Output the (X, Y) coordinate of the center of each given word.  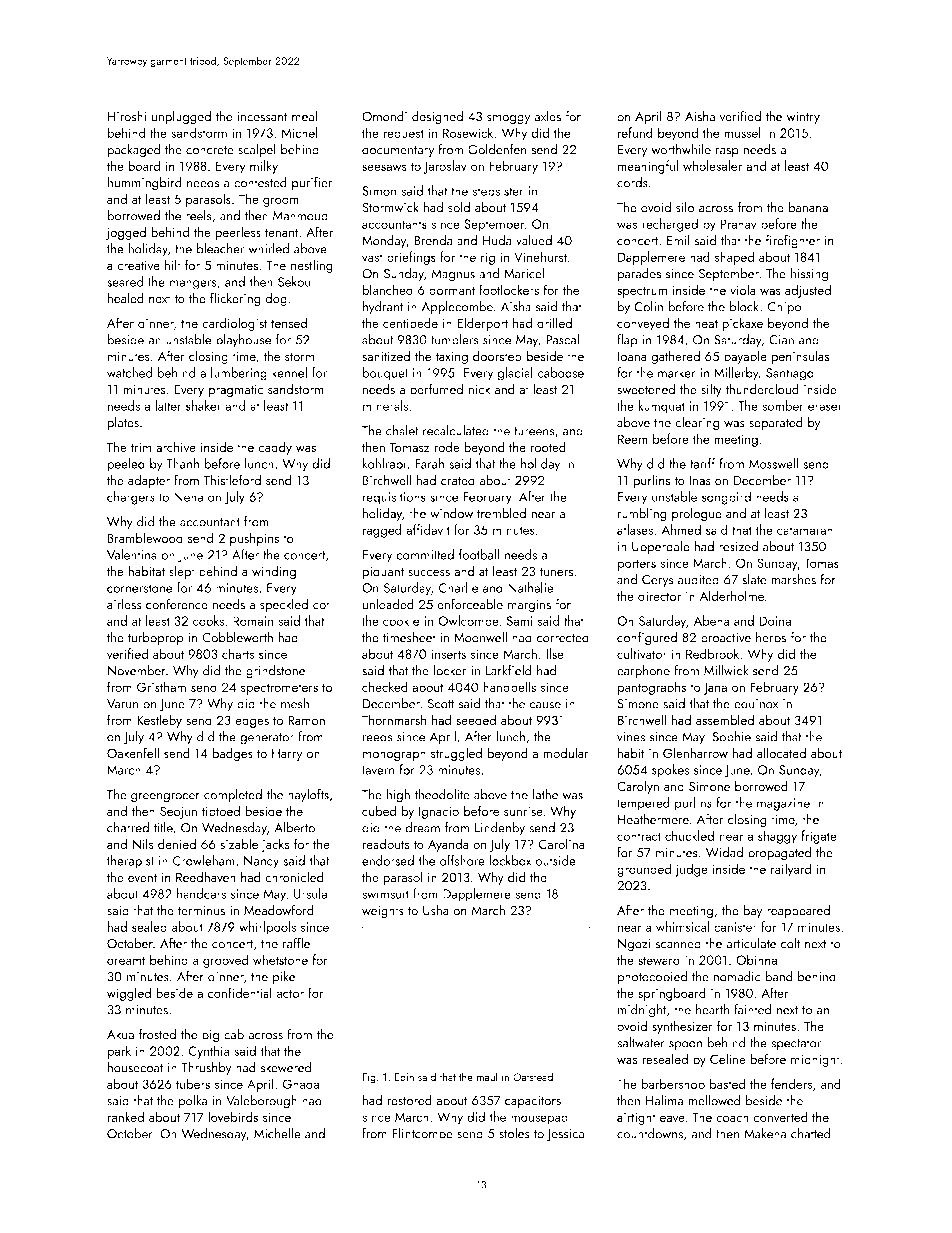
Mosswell (773, 463)
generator (267, 739)
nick (479, 389)
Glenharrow (695, 752)
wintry (803, 118)
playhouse (243, 341)
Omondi (384, 116)
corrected (562, 637)
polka (193, 1102)
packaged (134, 151)
